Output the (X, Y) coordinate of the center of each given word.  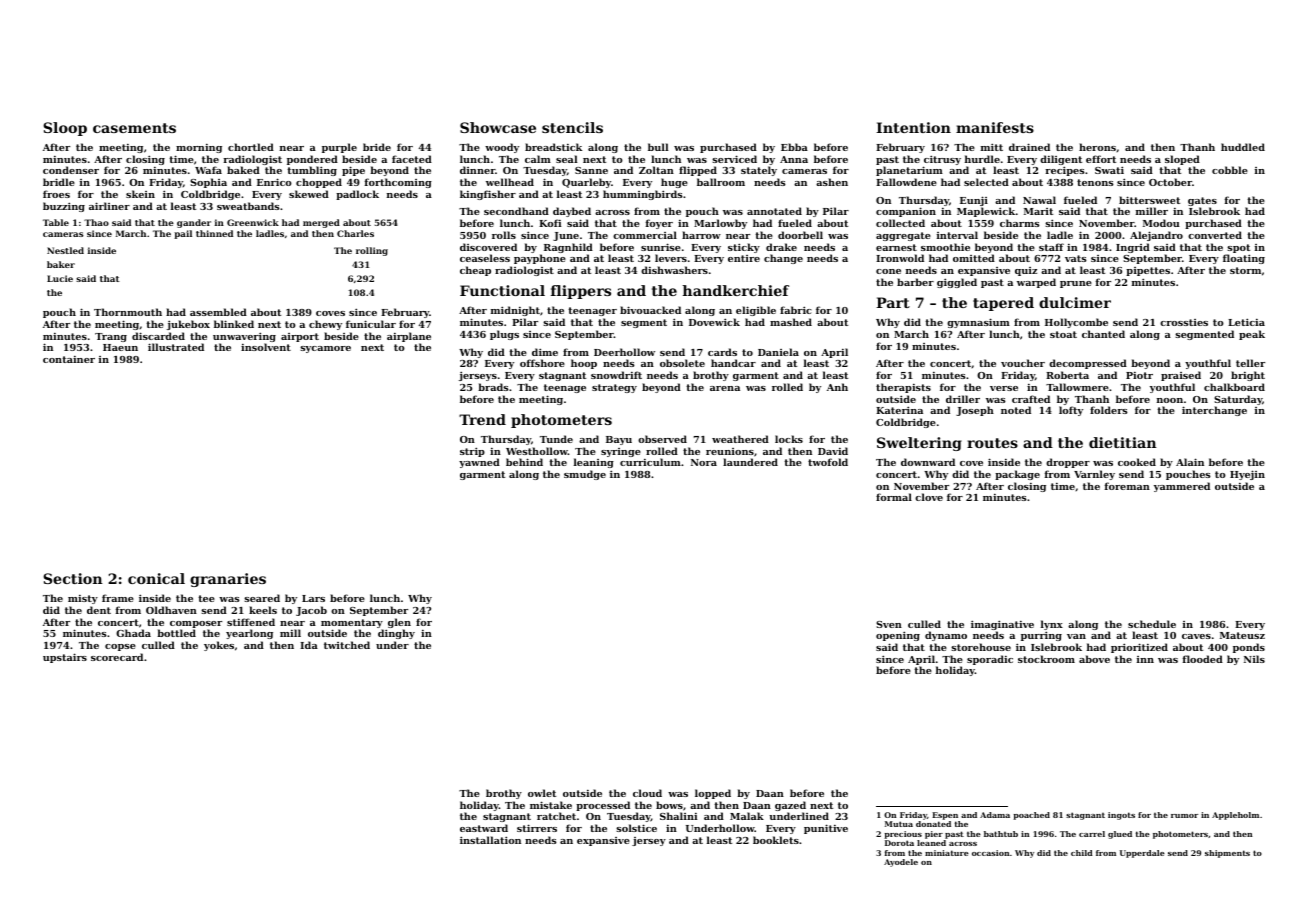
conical (156, 578)
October (1170, 182)
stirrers (537, 828)
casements (134, 128)
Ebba (794, 147)
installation (490, 840)
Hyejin (1247, 475)
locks (789, 439)
